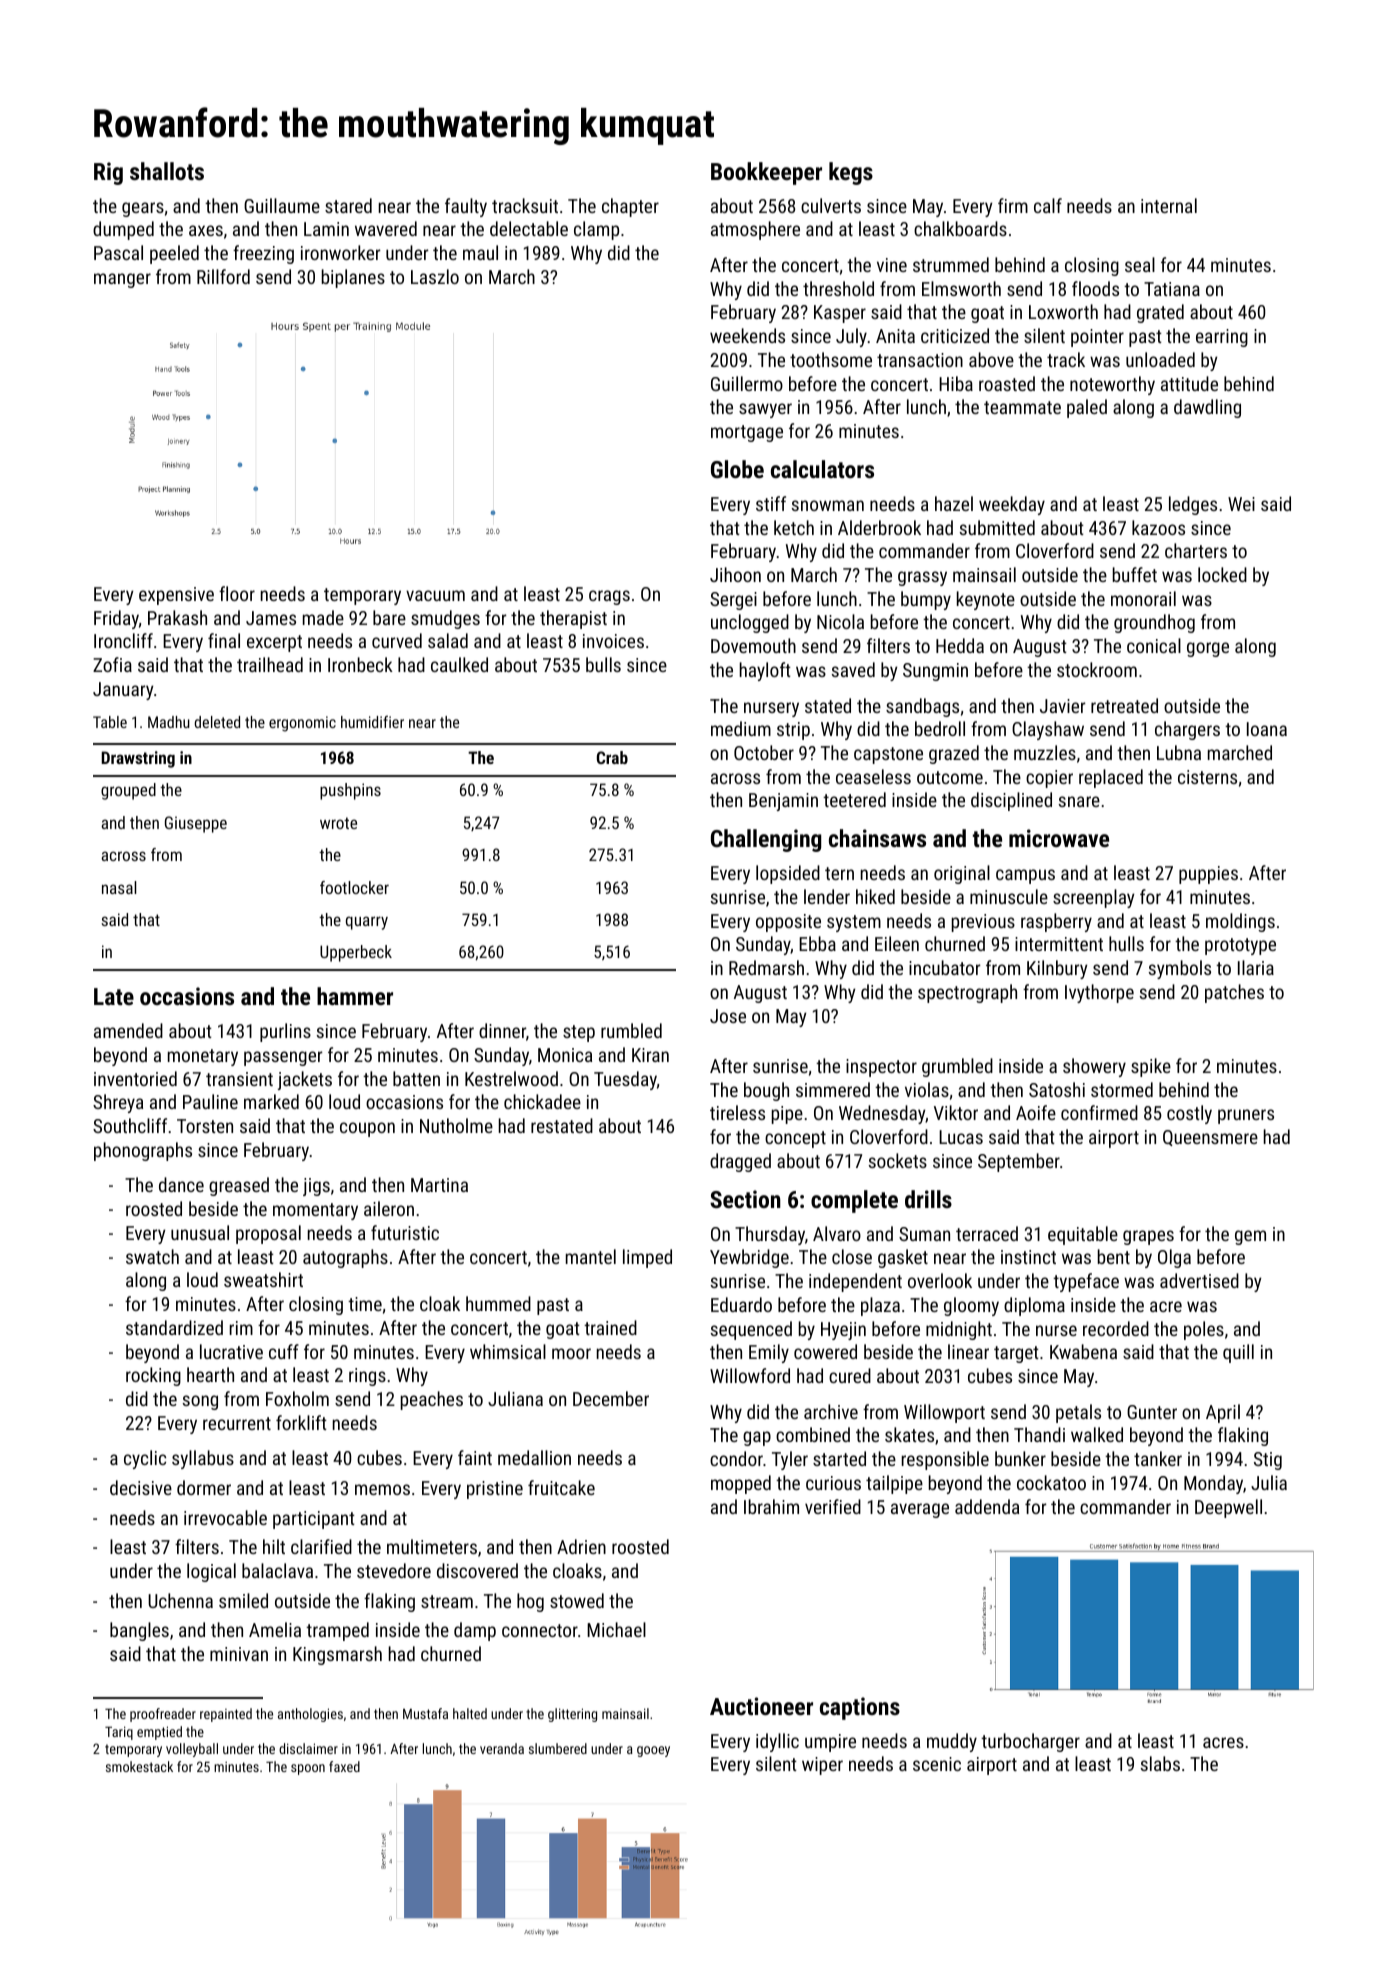 This image has width=1386, height=1969. What do you see at coordinates (1009, 896) in the image?
I see `minuscule` at bounding box center [1009, 896].
